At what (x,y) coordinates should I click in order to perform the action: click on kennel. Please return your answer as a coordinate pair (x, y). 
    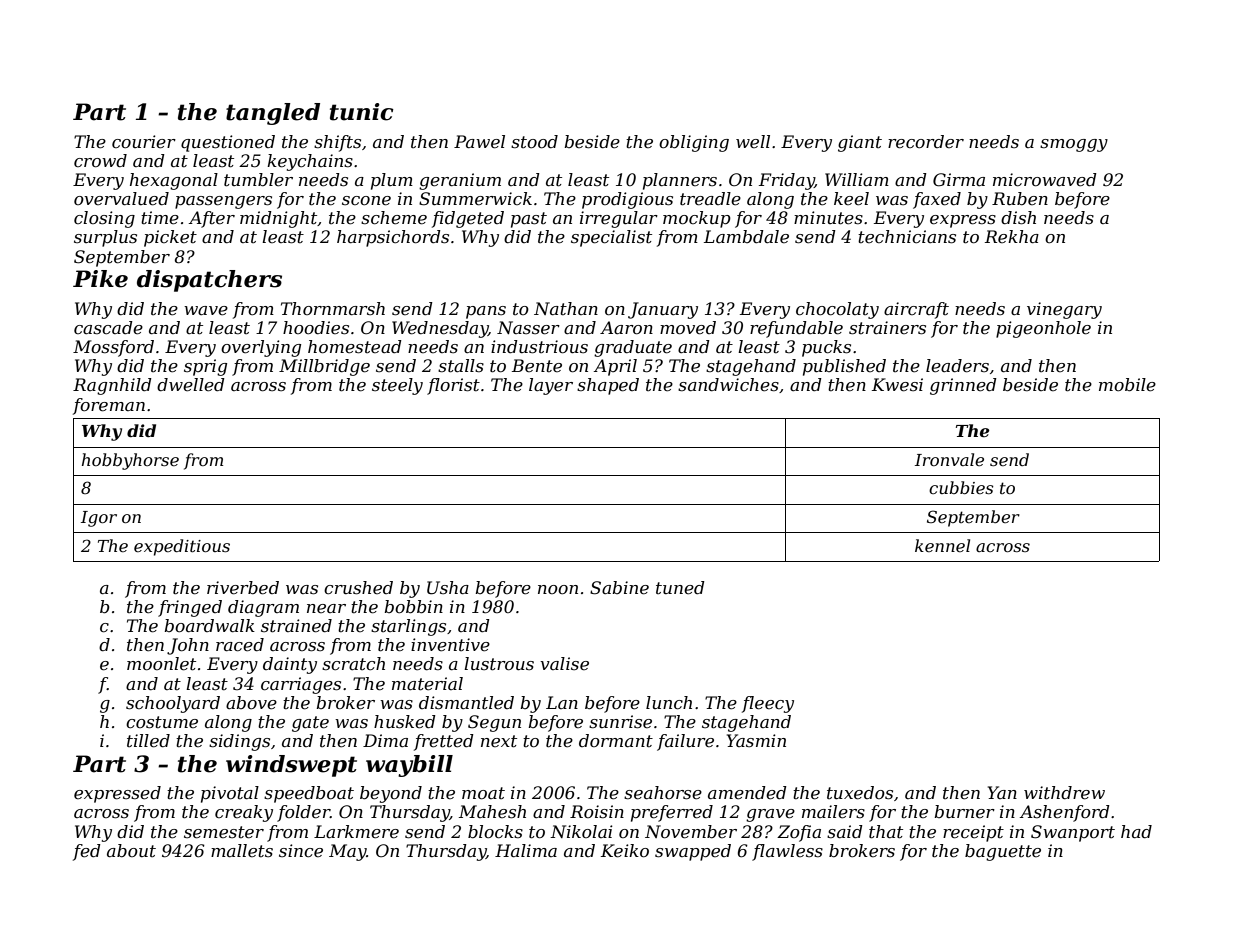
    Looking at the image, I should click on (942, 545).
